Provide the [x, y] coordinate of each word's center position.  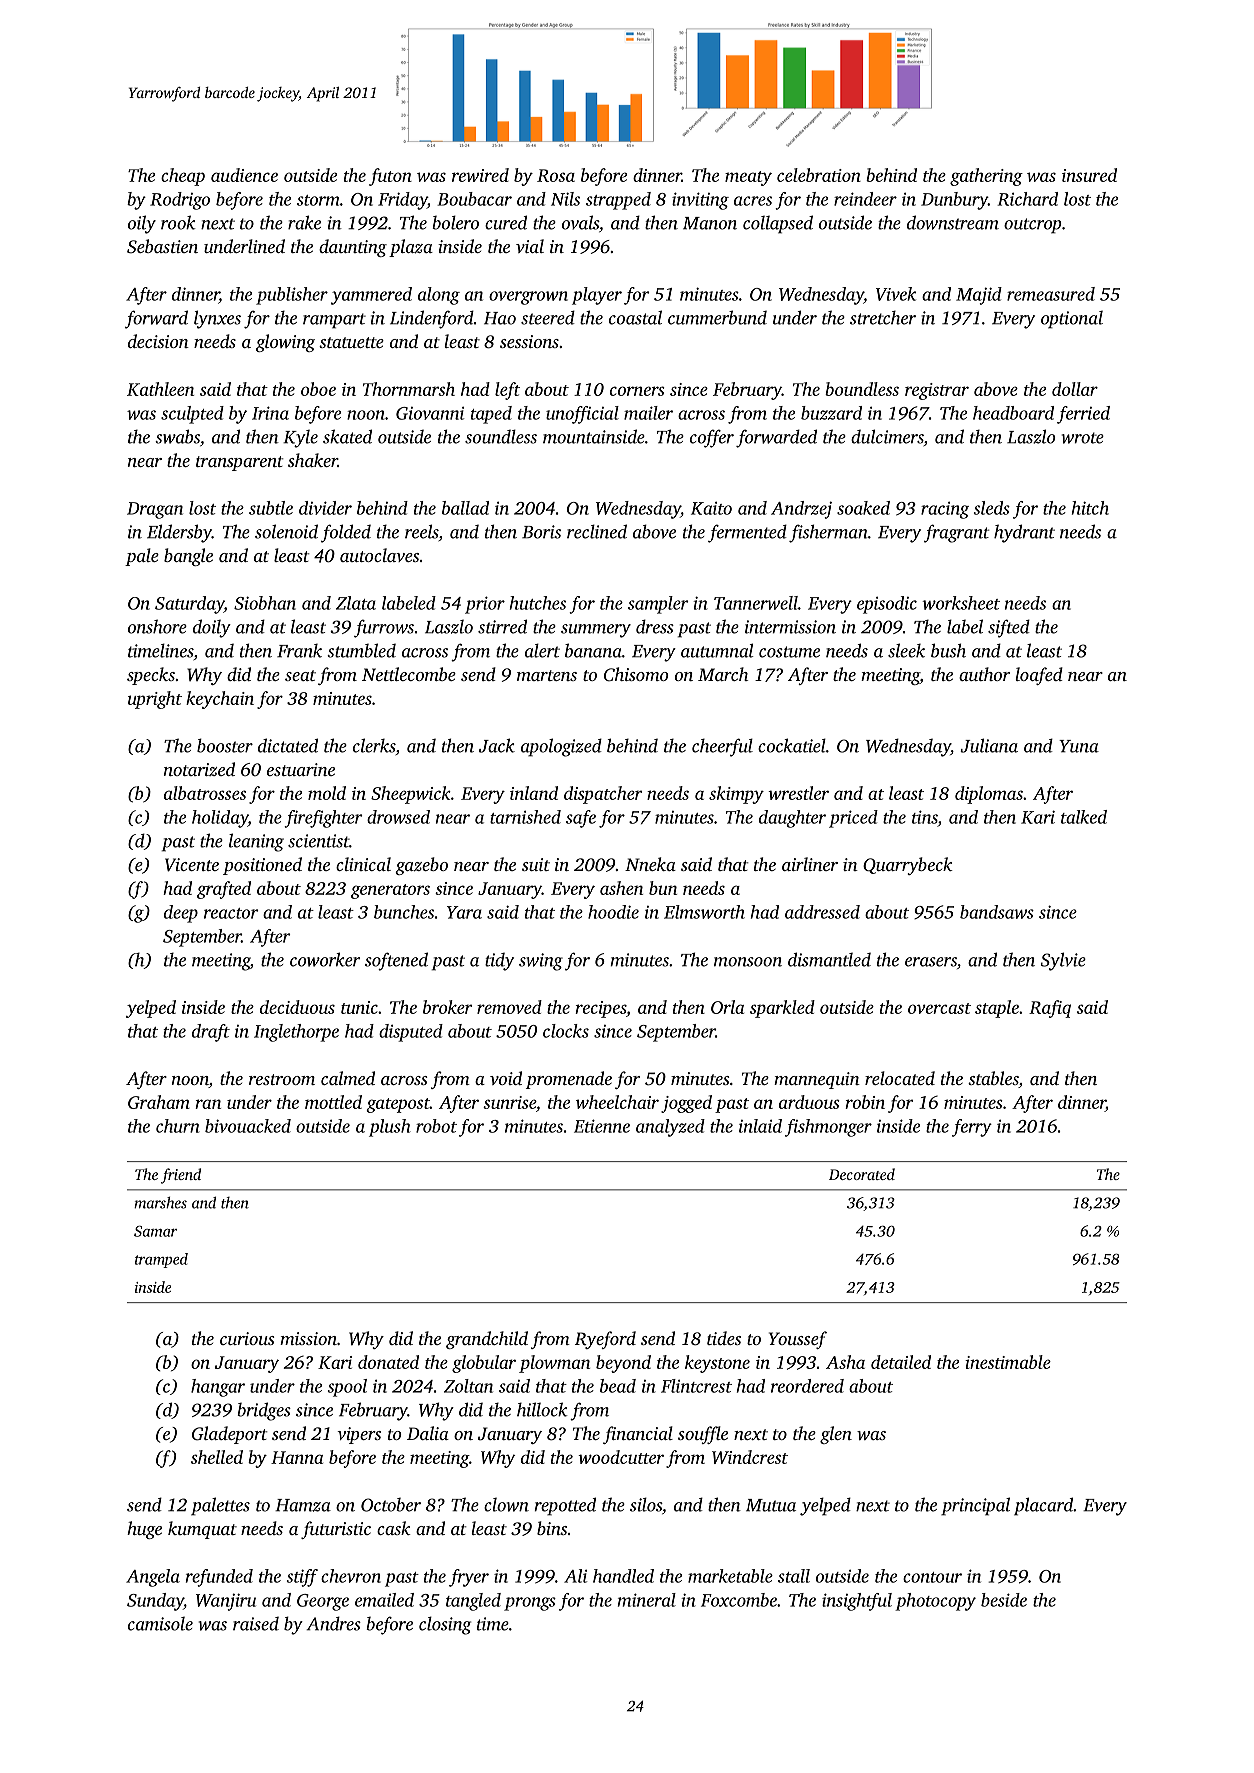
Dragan [155, 510]
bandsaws [997, 912]
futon [390, 177]
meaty [748, 178]
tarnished [525, 817]
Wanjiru [226, 1602]
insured [1089, 175]
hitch [1090, 508]
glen [836, 1435]
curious [247, 1338]
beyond [623, 1364]
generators [390, 891]
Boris [541, 532]
